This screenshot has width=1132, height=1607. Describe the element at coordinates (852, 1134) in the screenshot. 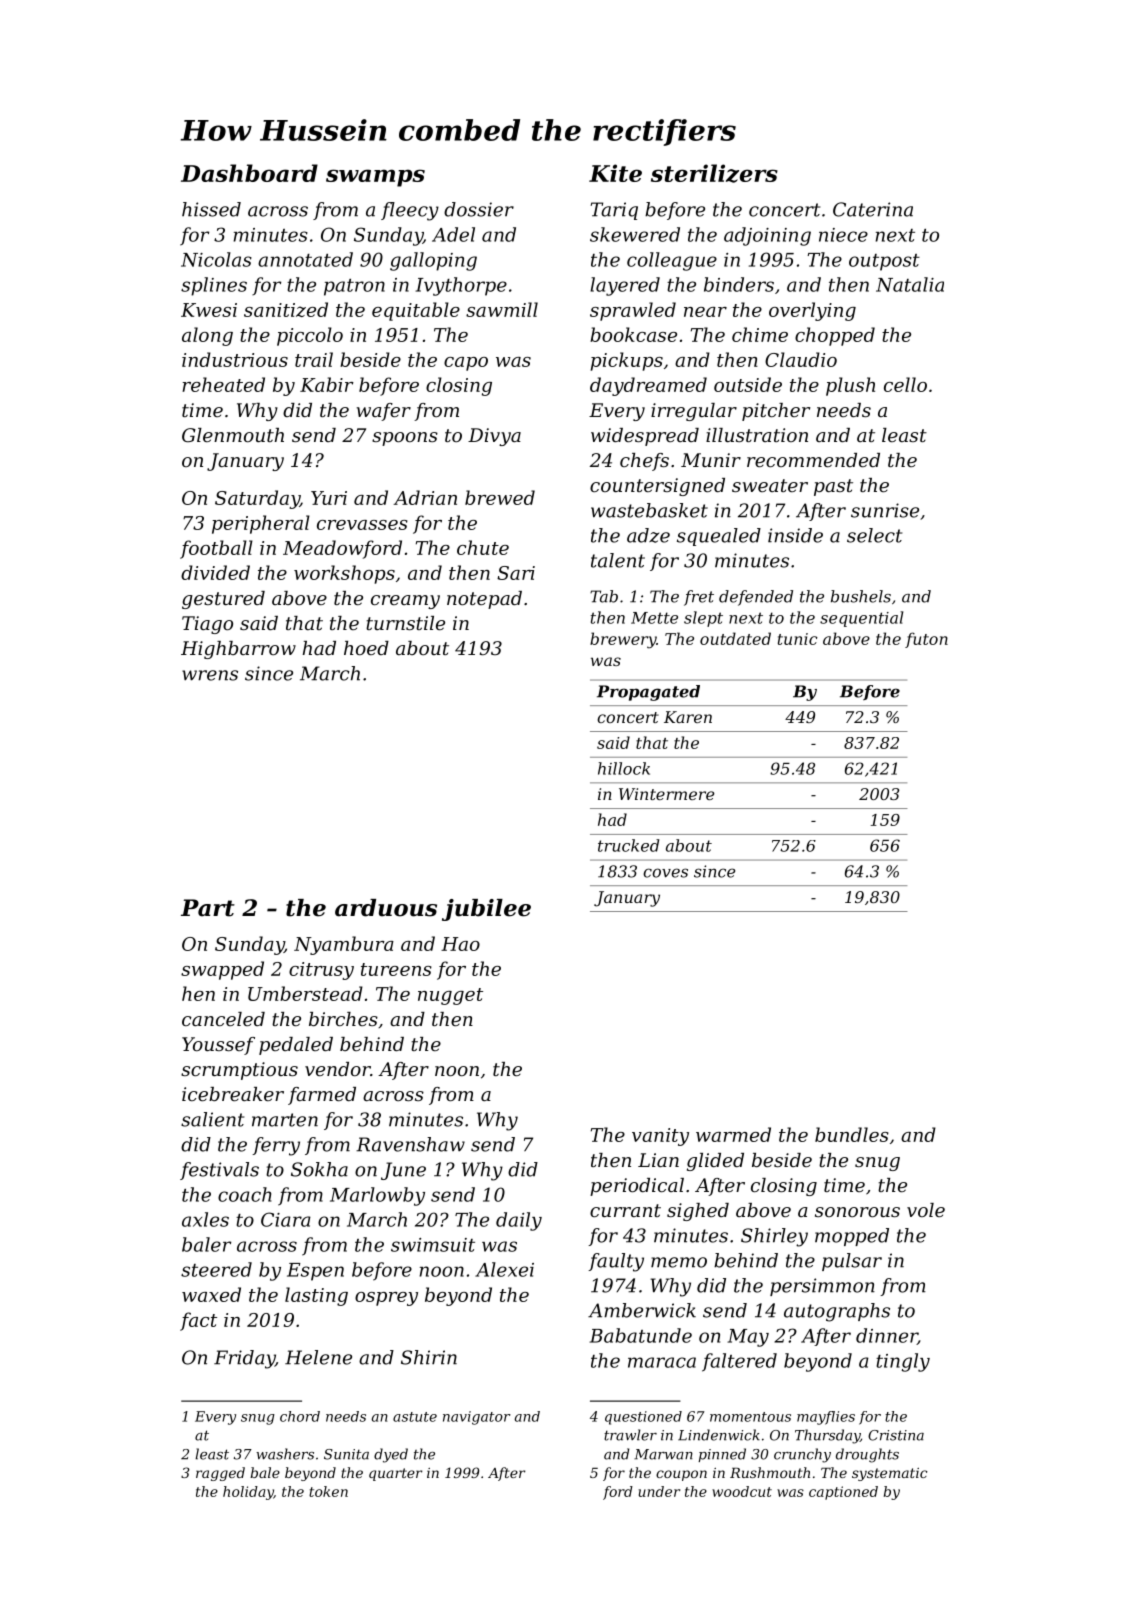

I see `bundles` at that location.
